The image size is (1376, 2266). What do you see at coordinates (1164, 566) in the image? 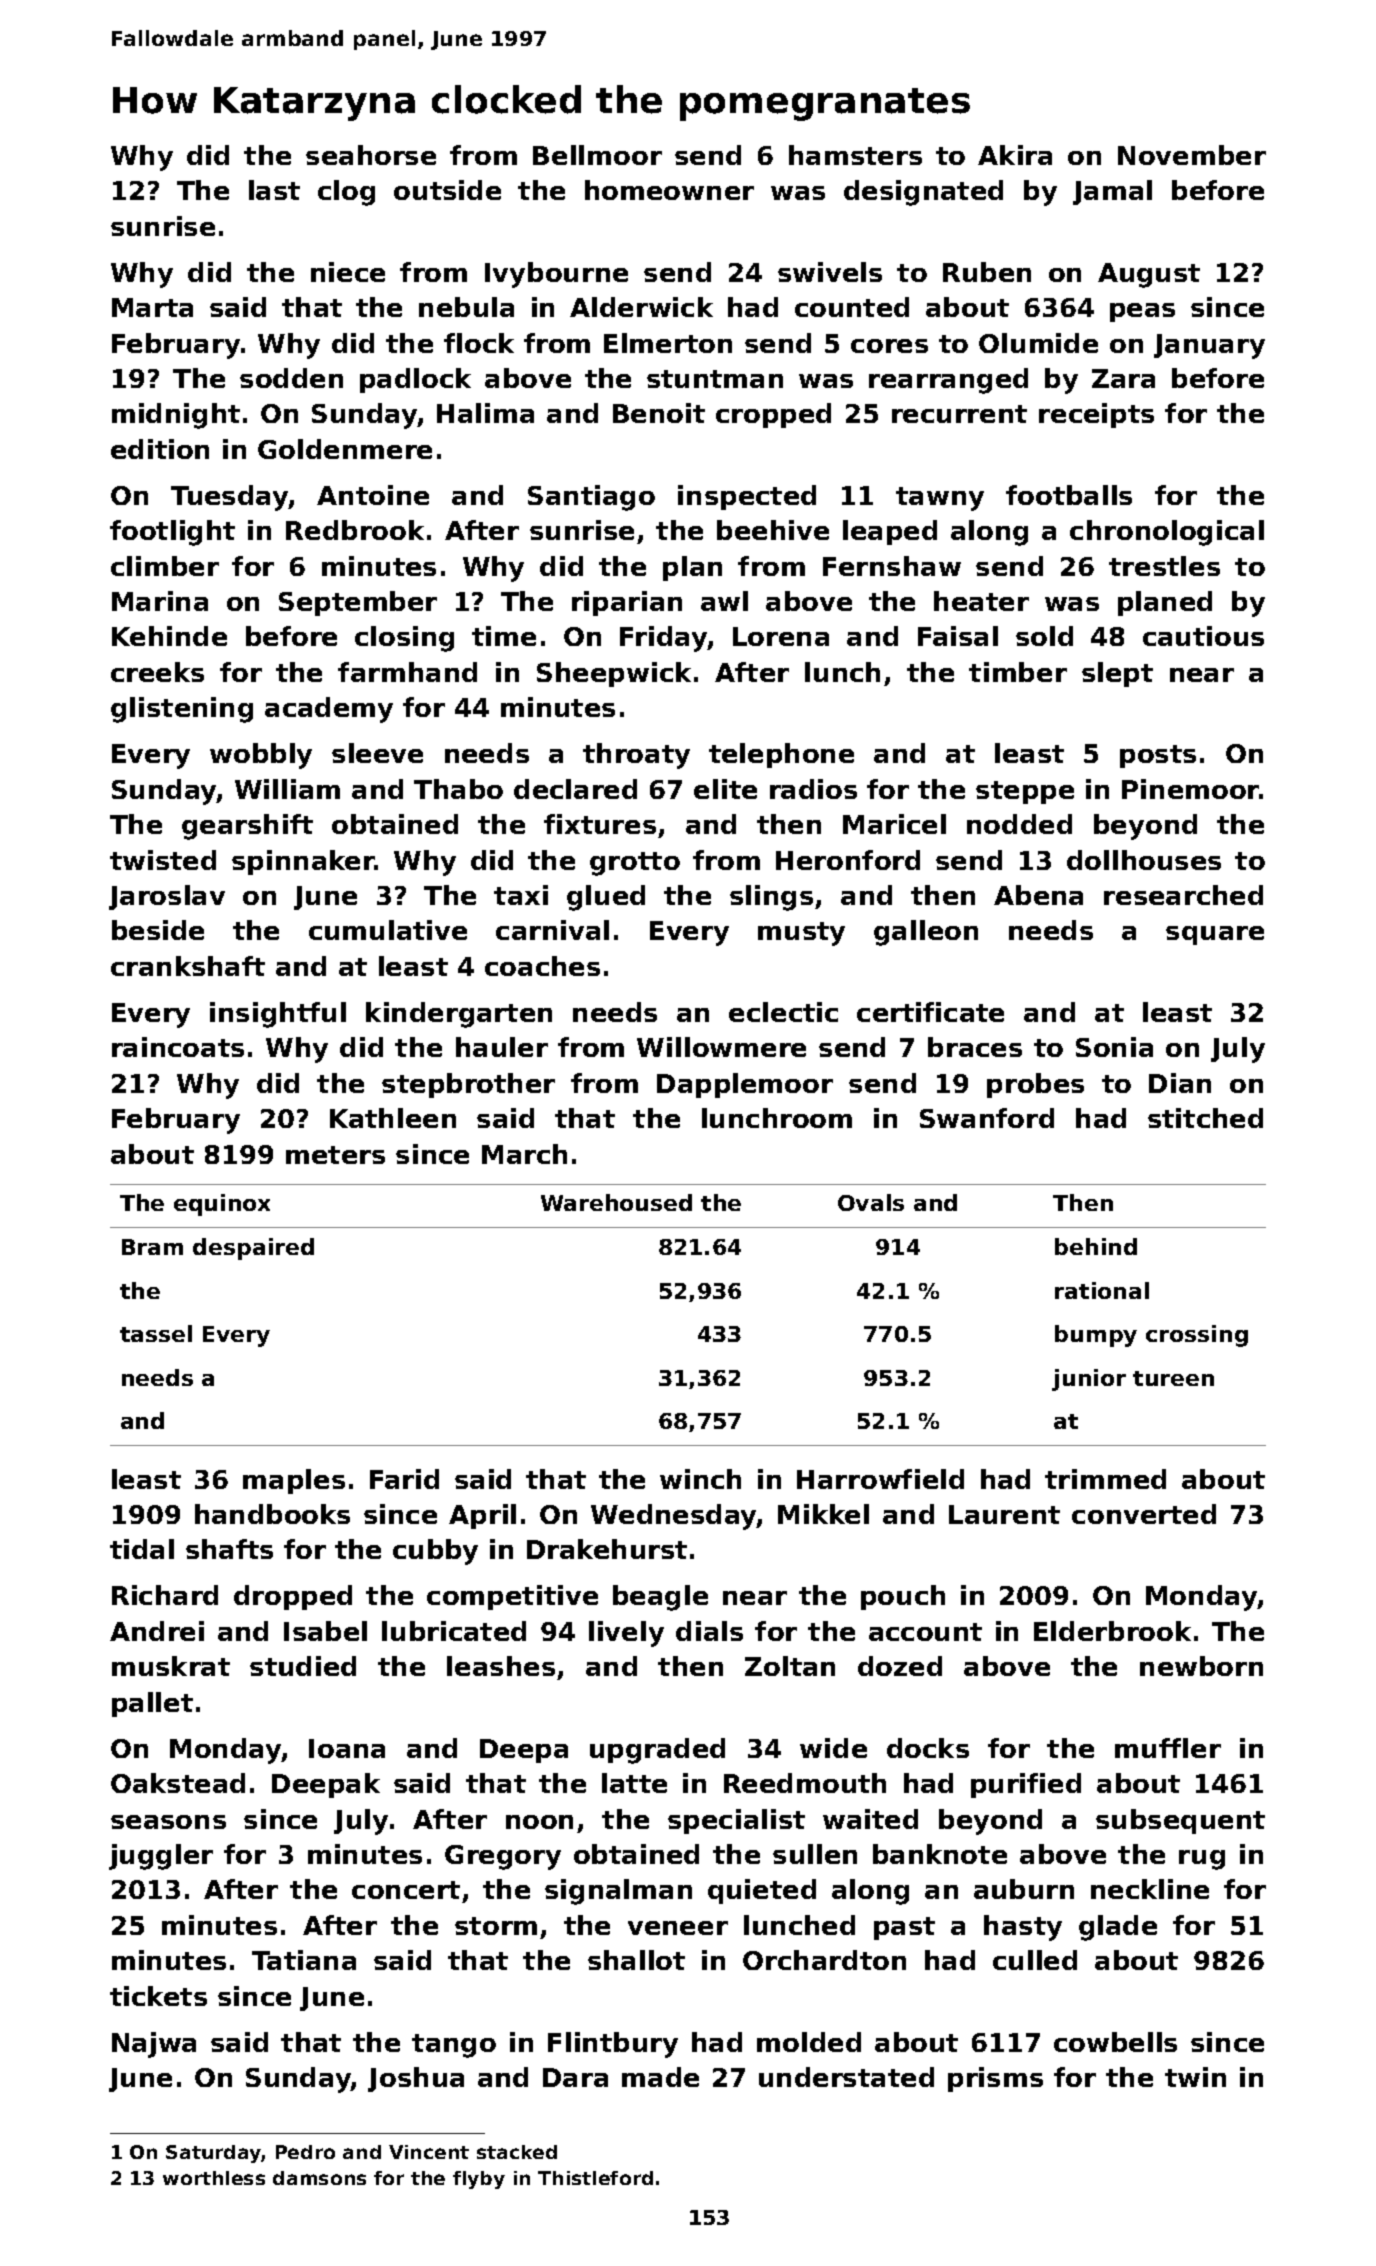
I see `trestles` at bounding box center [1164, 566].
